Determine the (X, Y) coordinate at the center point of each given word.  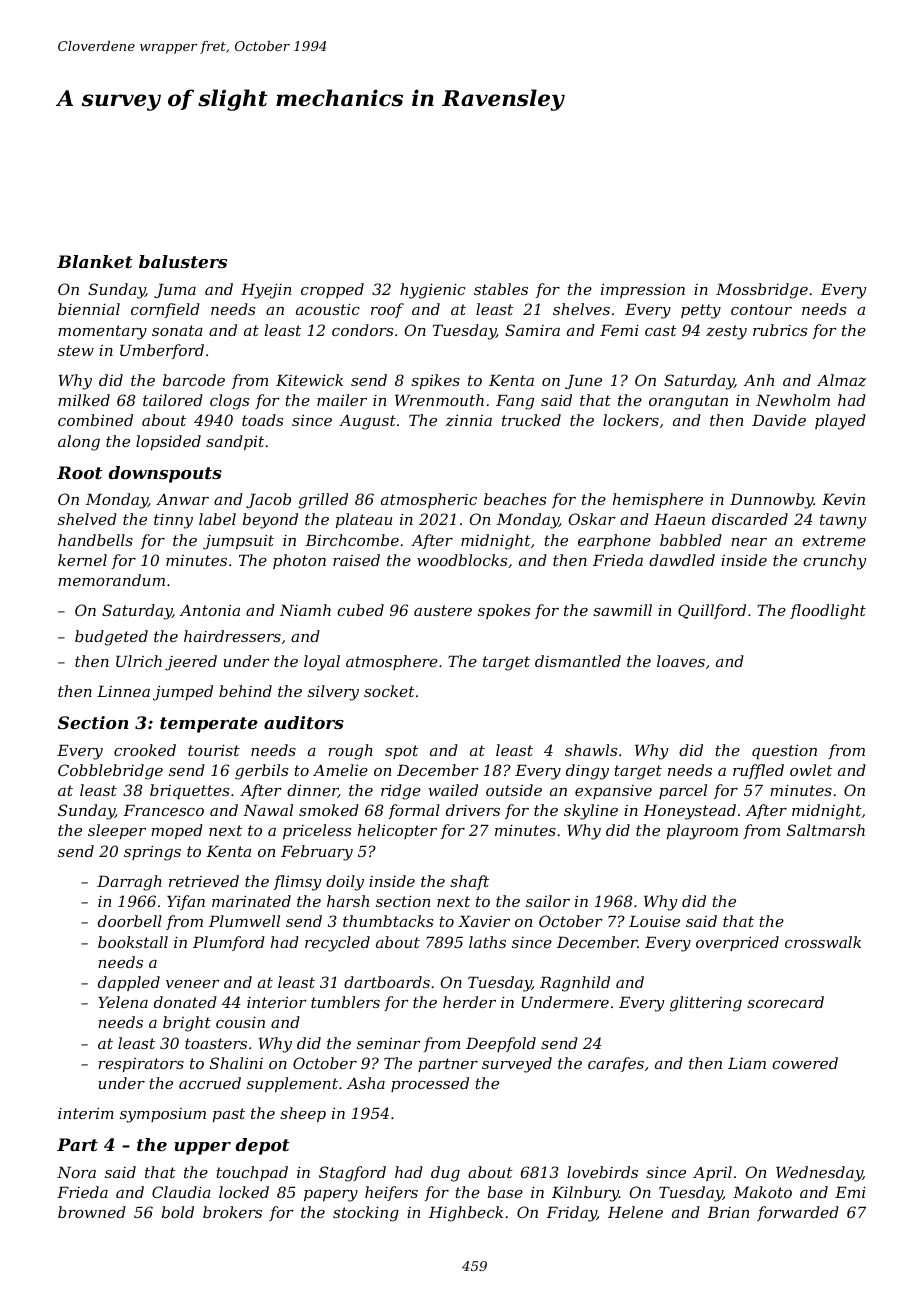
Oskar (592, 519)
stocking (366, 1214)
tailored (173, 400)
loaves (681, 661)
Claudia (181, 1192)
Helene (635, 1212)
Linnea (123, 691)
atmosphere (392, 662)
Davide (779, 420)
